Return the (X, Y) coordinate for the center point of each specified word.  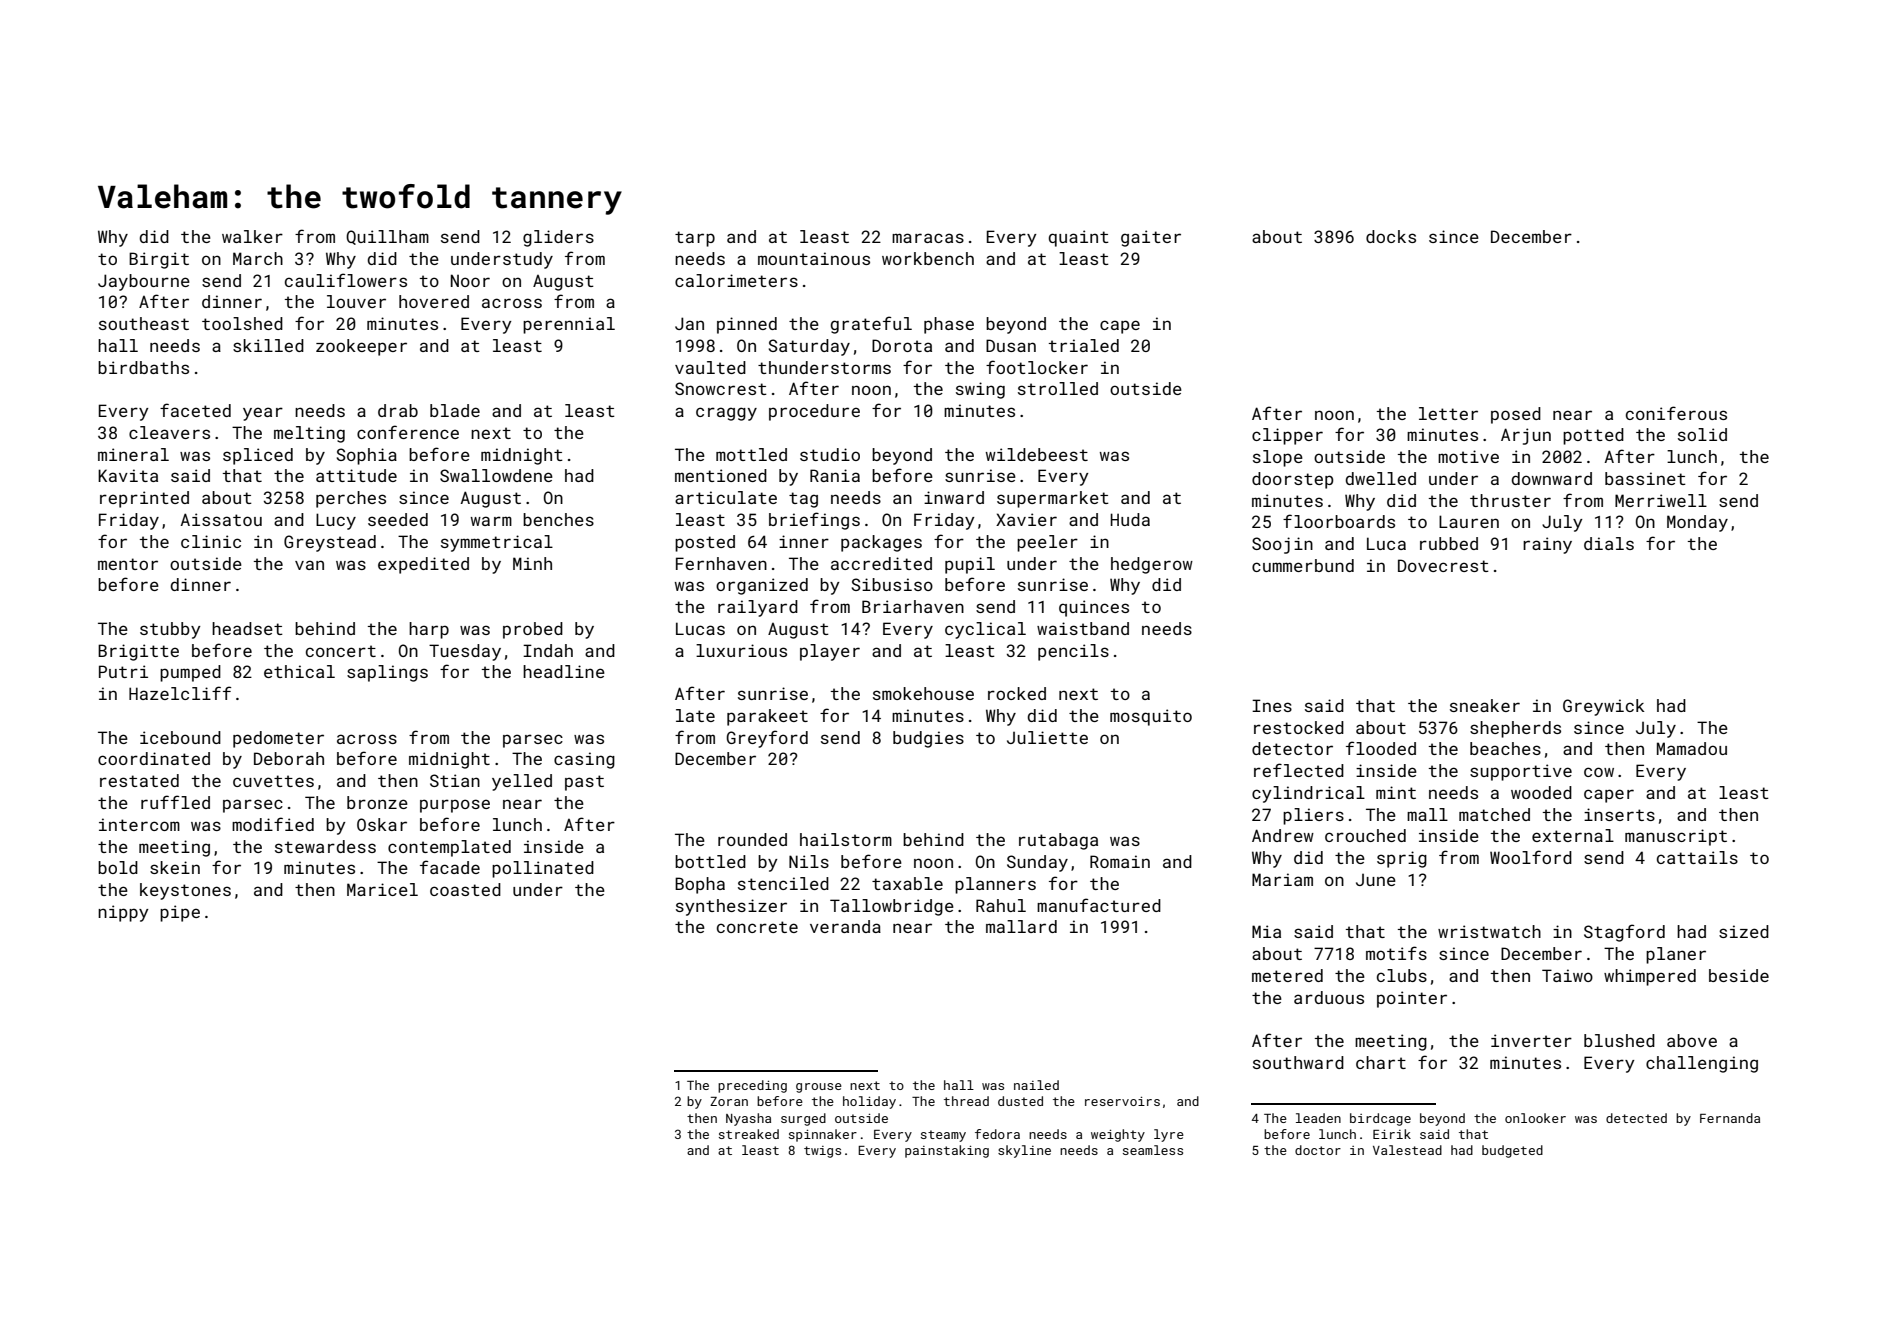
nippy (123, 913)
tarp (695, 239)
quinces (1094, 608)
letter (1448, 413)
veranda (845, 926)
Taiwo (1567, 975)
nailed (1036, 1085)
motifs (1396, 953)
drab (398, 410)
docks (1391, 236)
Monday (1697, 523)
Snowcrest (721, 388)
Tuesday (465, 652)
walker (252, 236)
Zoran (729, 1101)
